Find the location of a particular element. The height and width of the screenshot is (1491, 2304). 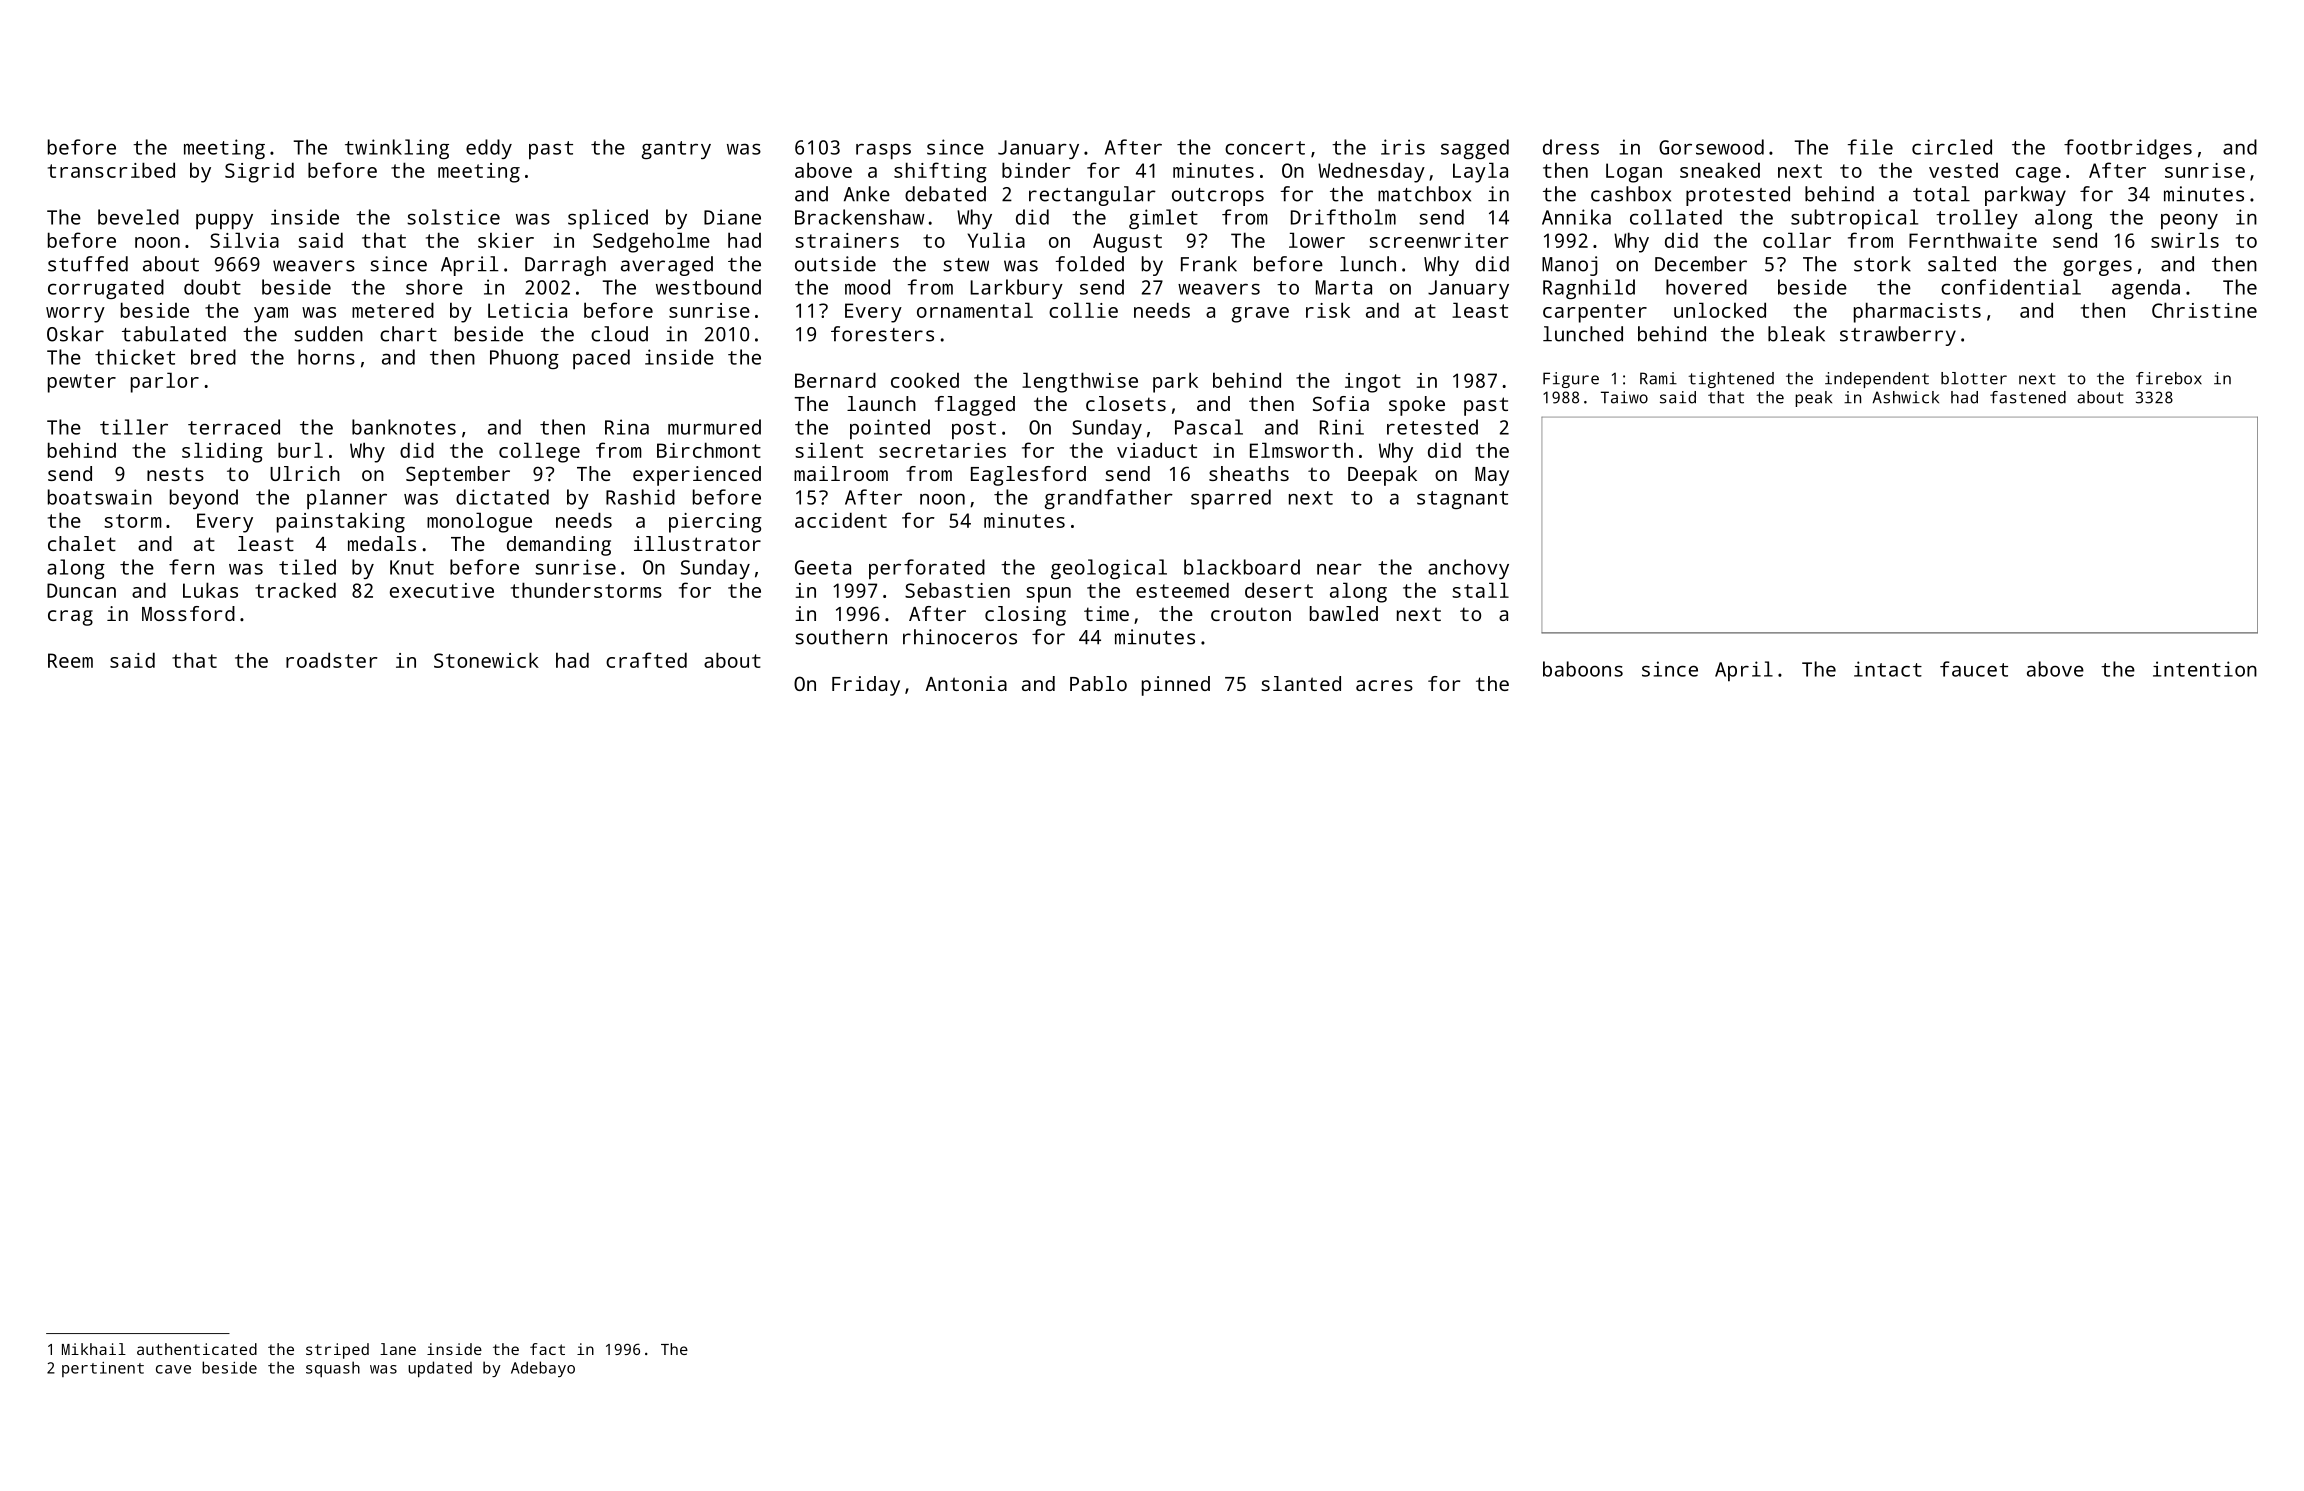

intact is located at coordinates (1888, 669).
